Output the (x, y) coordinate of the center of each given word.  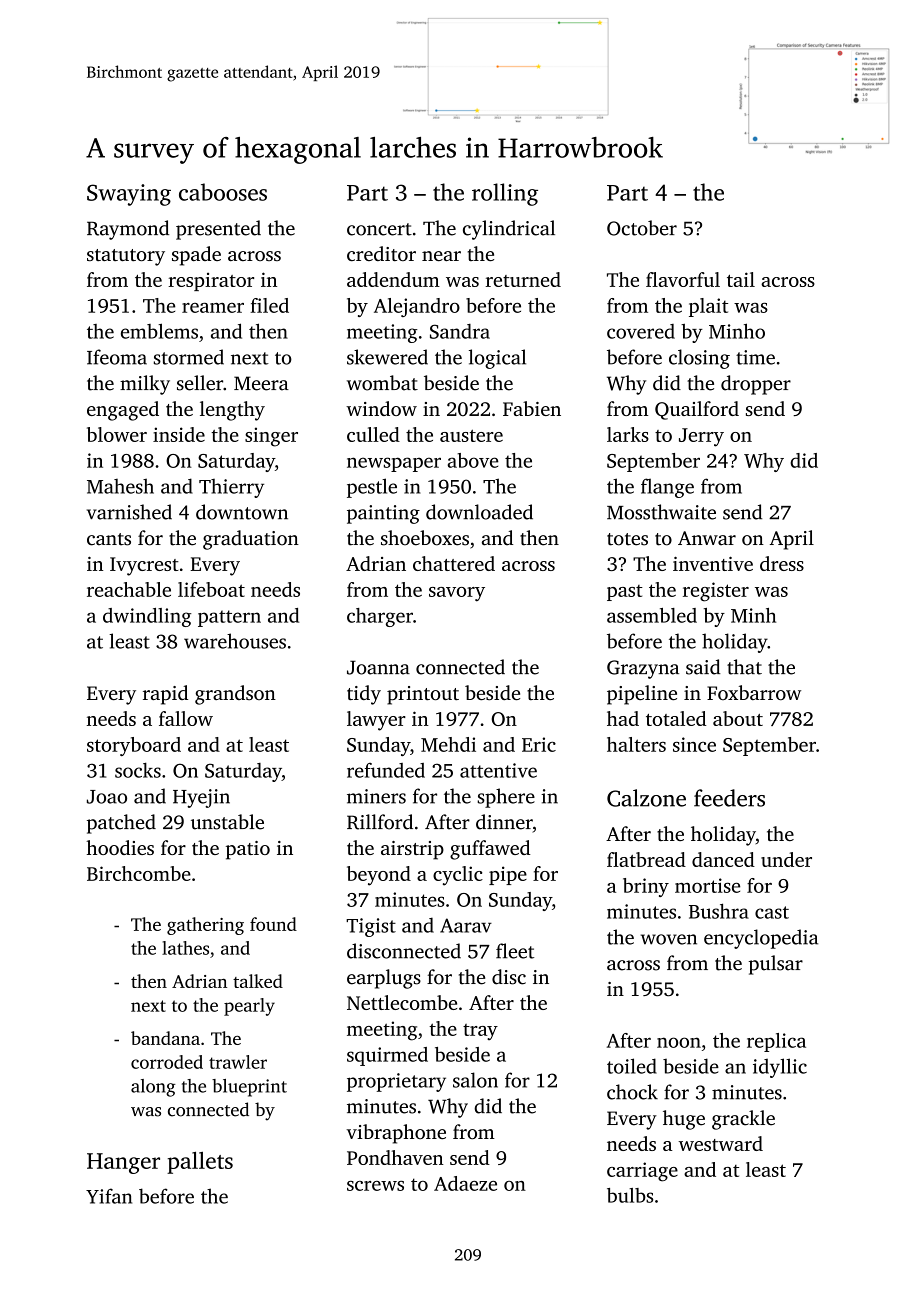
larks (628, 434)
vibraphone (396, 1134)
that (744, 667)
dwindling (147, 617)
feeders (729, 798)
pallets (200, 1163)
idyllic (780, 1068)
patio (248, 850)
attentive (498, 770)
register (716, 592)
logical (497, 359)
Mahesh (120, 486)
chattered (454, 563)
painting (383, 514)
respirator (211, 282)
